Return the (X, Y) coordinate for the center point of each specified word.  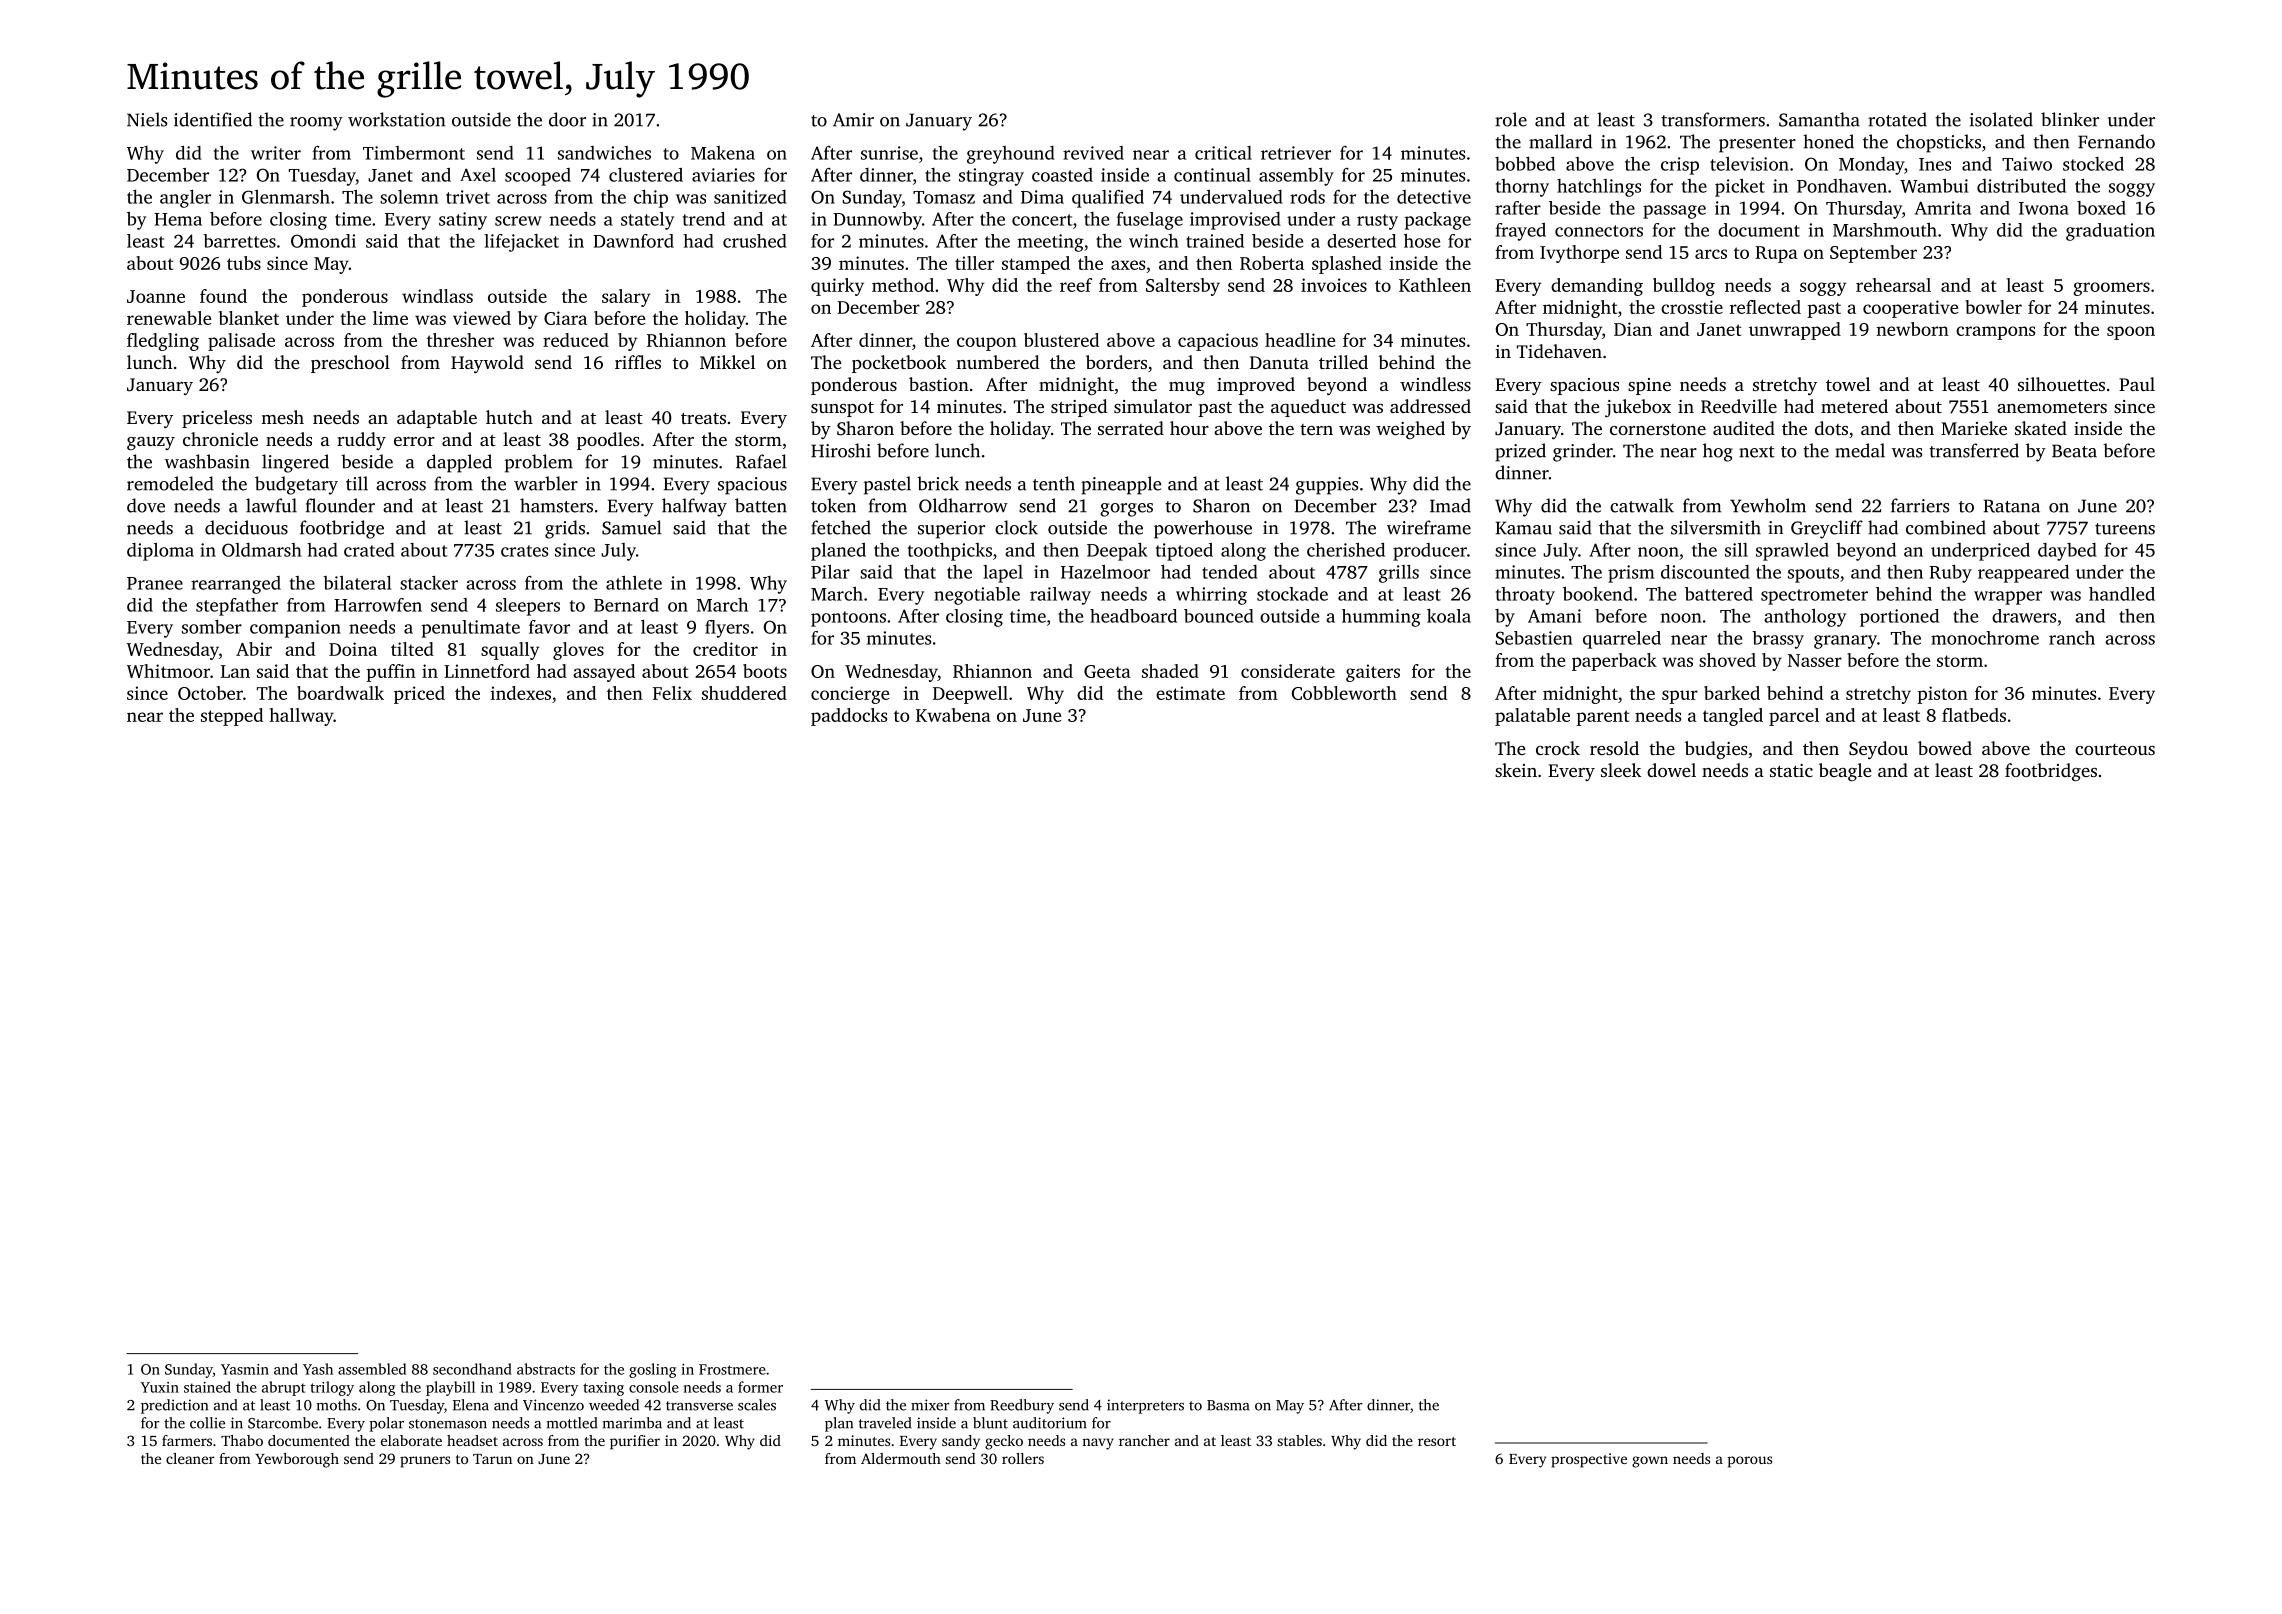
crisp (1680, 166)
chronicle (220, 439)
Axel (478, 175)
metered (1854, 406)
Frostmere (732, 1369)
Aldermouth (901, 1458)
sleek (1621, 770)
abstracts (546, 1369)
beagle (1845, 772)
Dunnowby (877, 221)
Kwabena (953, 715)
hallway (301, 717)
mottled (572, 1423)
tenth (1054, 483)
